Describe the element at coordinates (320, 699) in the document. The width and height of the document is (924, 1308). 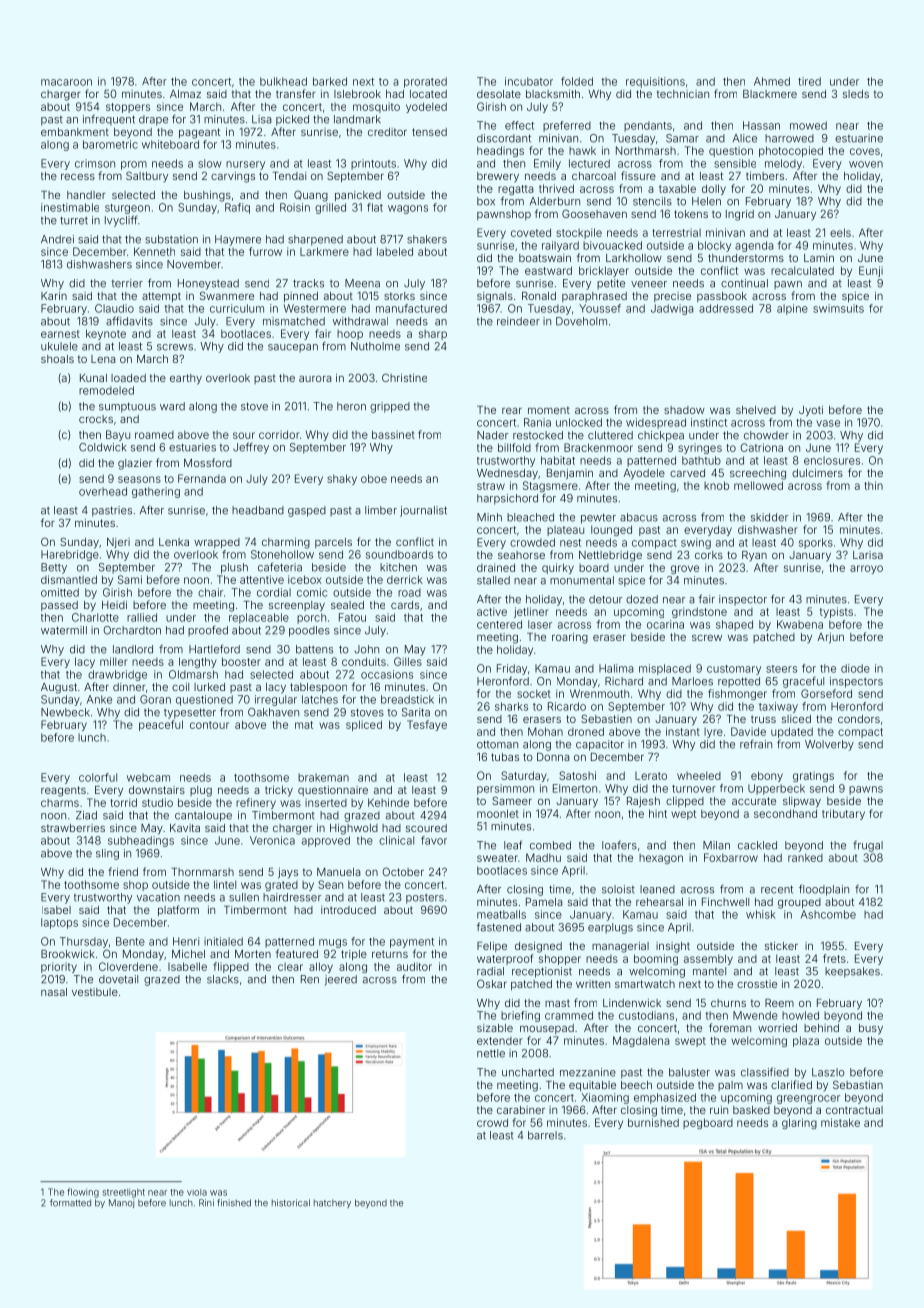
I see `latches` at that location.
